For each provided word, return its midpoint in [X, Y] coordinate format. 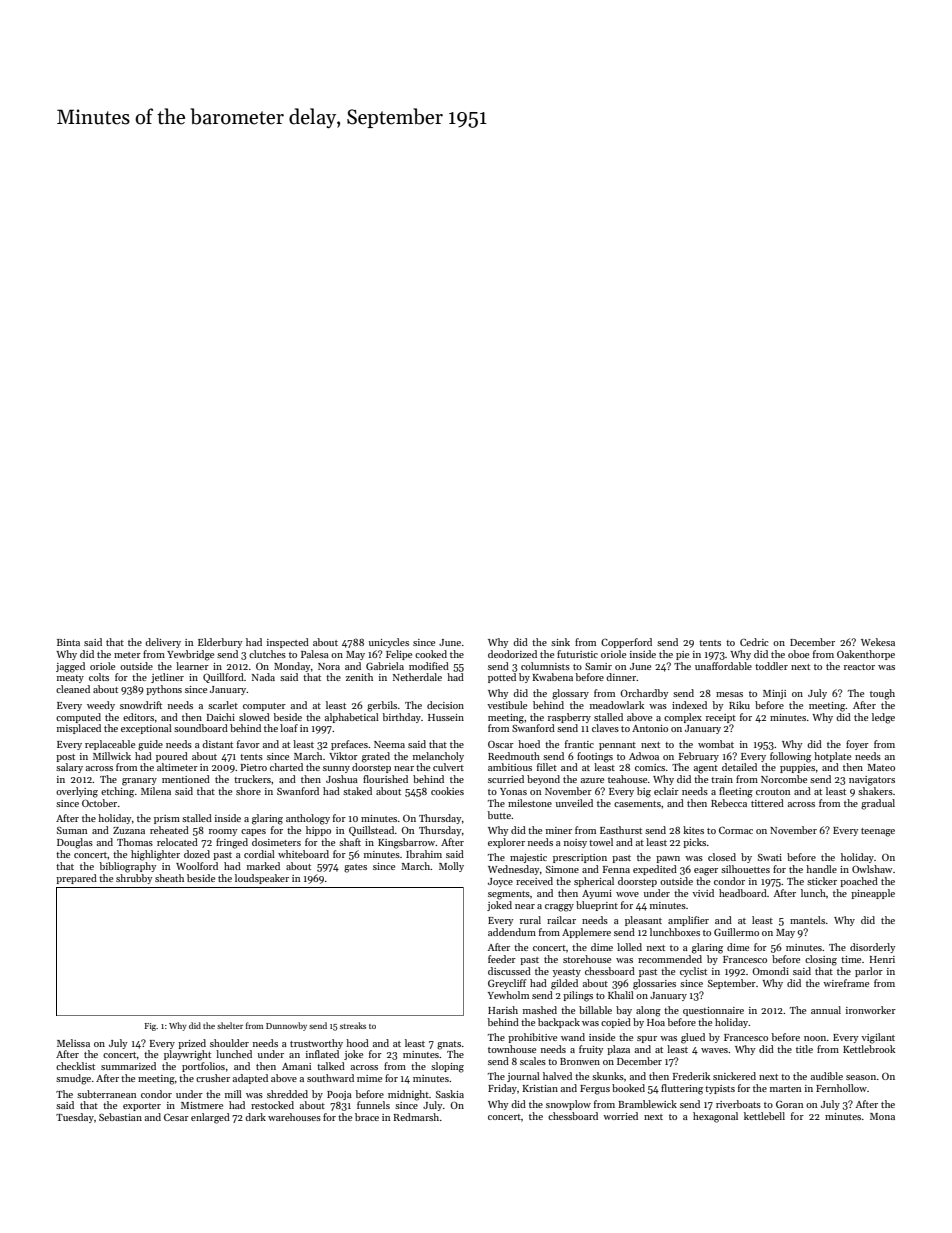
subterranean [107, 1094]
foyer [857, 745]
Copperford [626, 643]
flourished [385, 779]
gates [355, 868]
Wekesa [878, 642]
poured [172, 757]
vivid [703, 893]
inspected [288, 643]
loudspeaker [262, 879]
